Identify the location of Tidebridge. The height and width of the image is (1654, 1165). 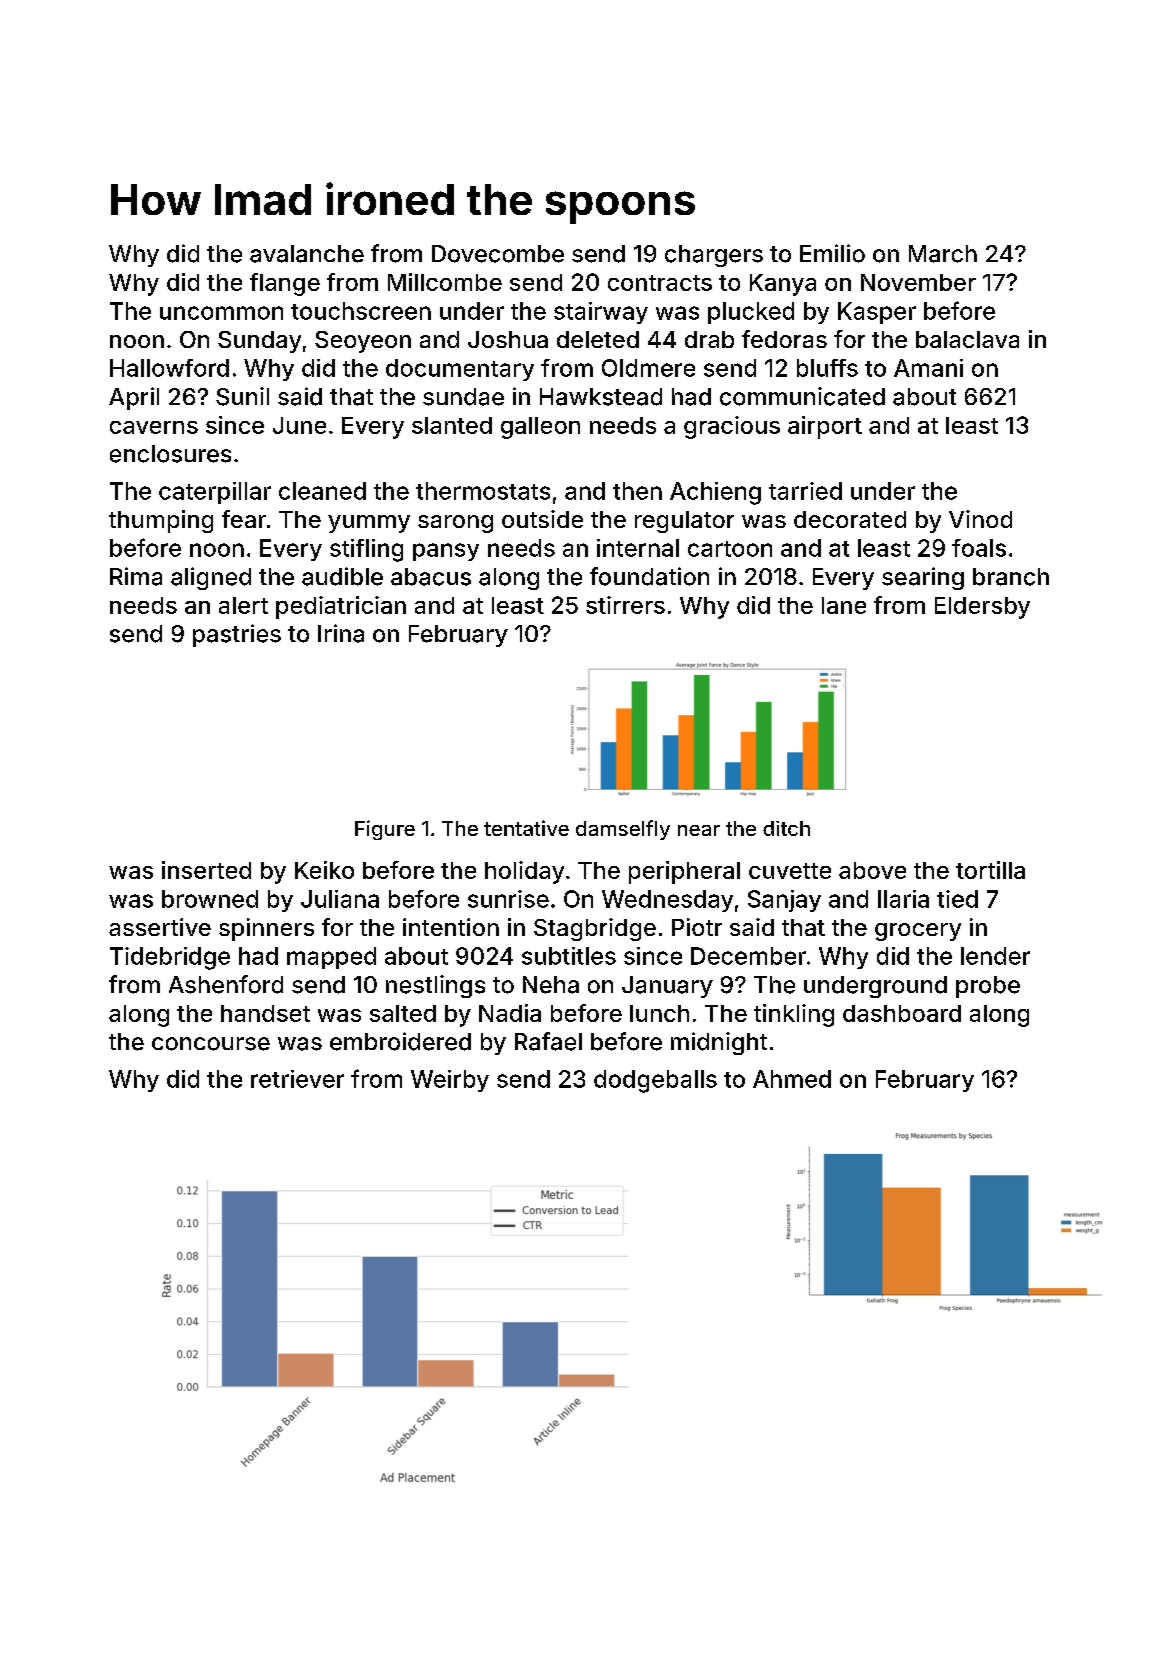
(170, 958).
